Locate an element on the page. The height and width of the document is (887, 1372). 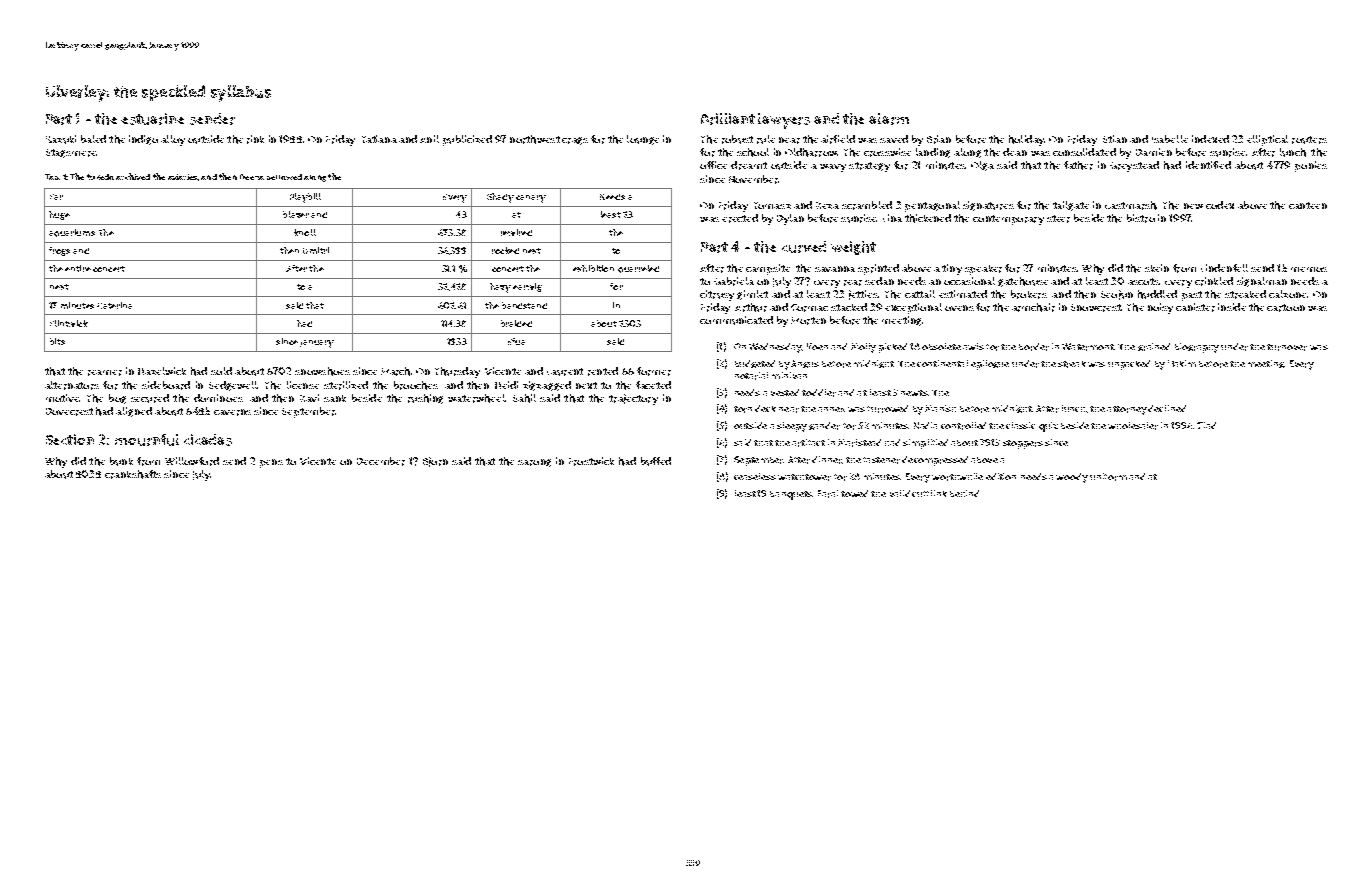
crankshafts is located at coordinates (133, 474).
